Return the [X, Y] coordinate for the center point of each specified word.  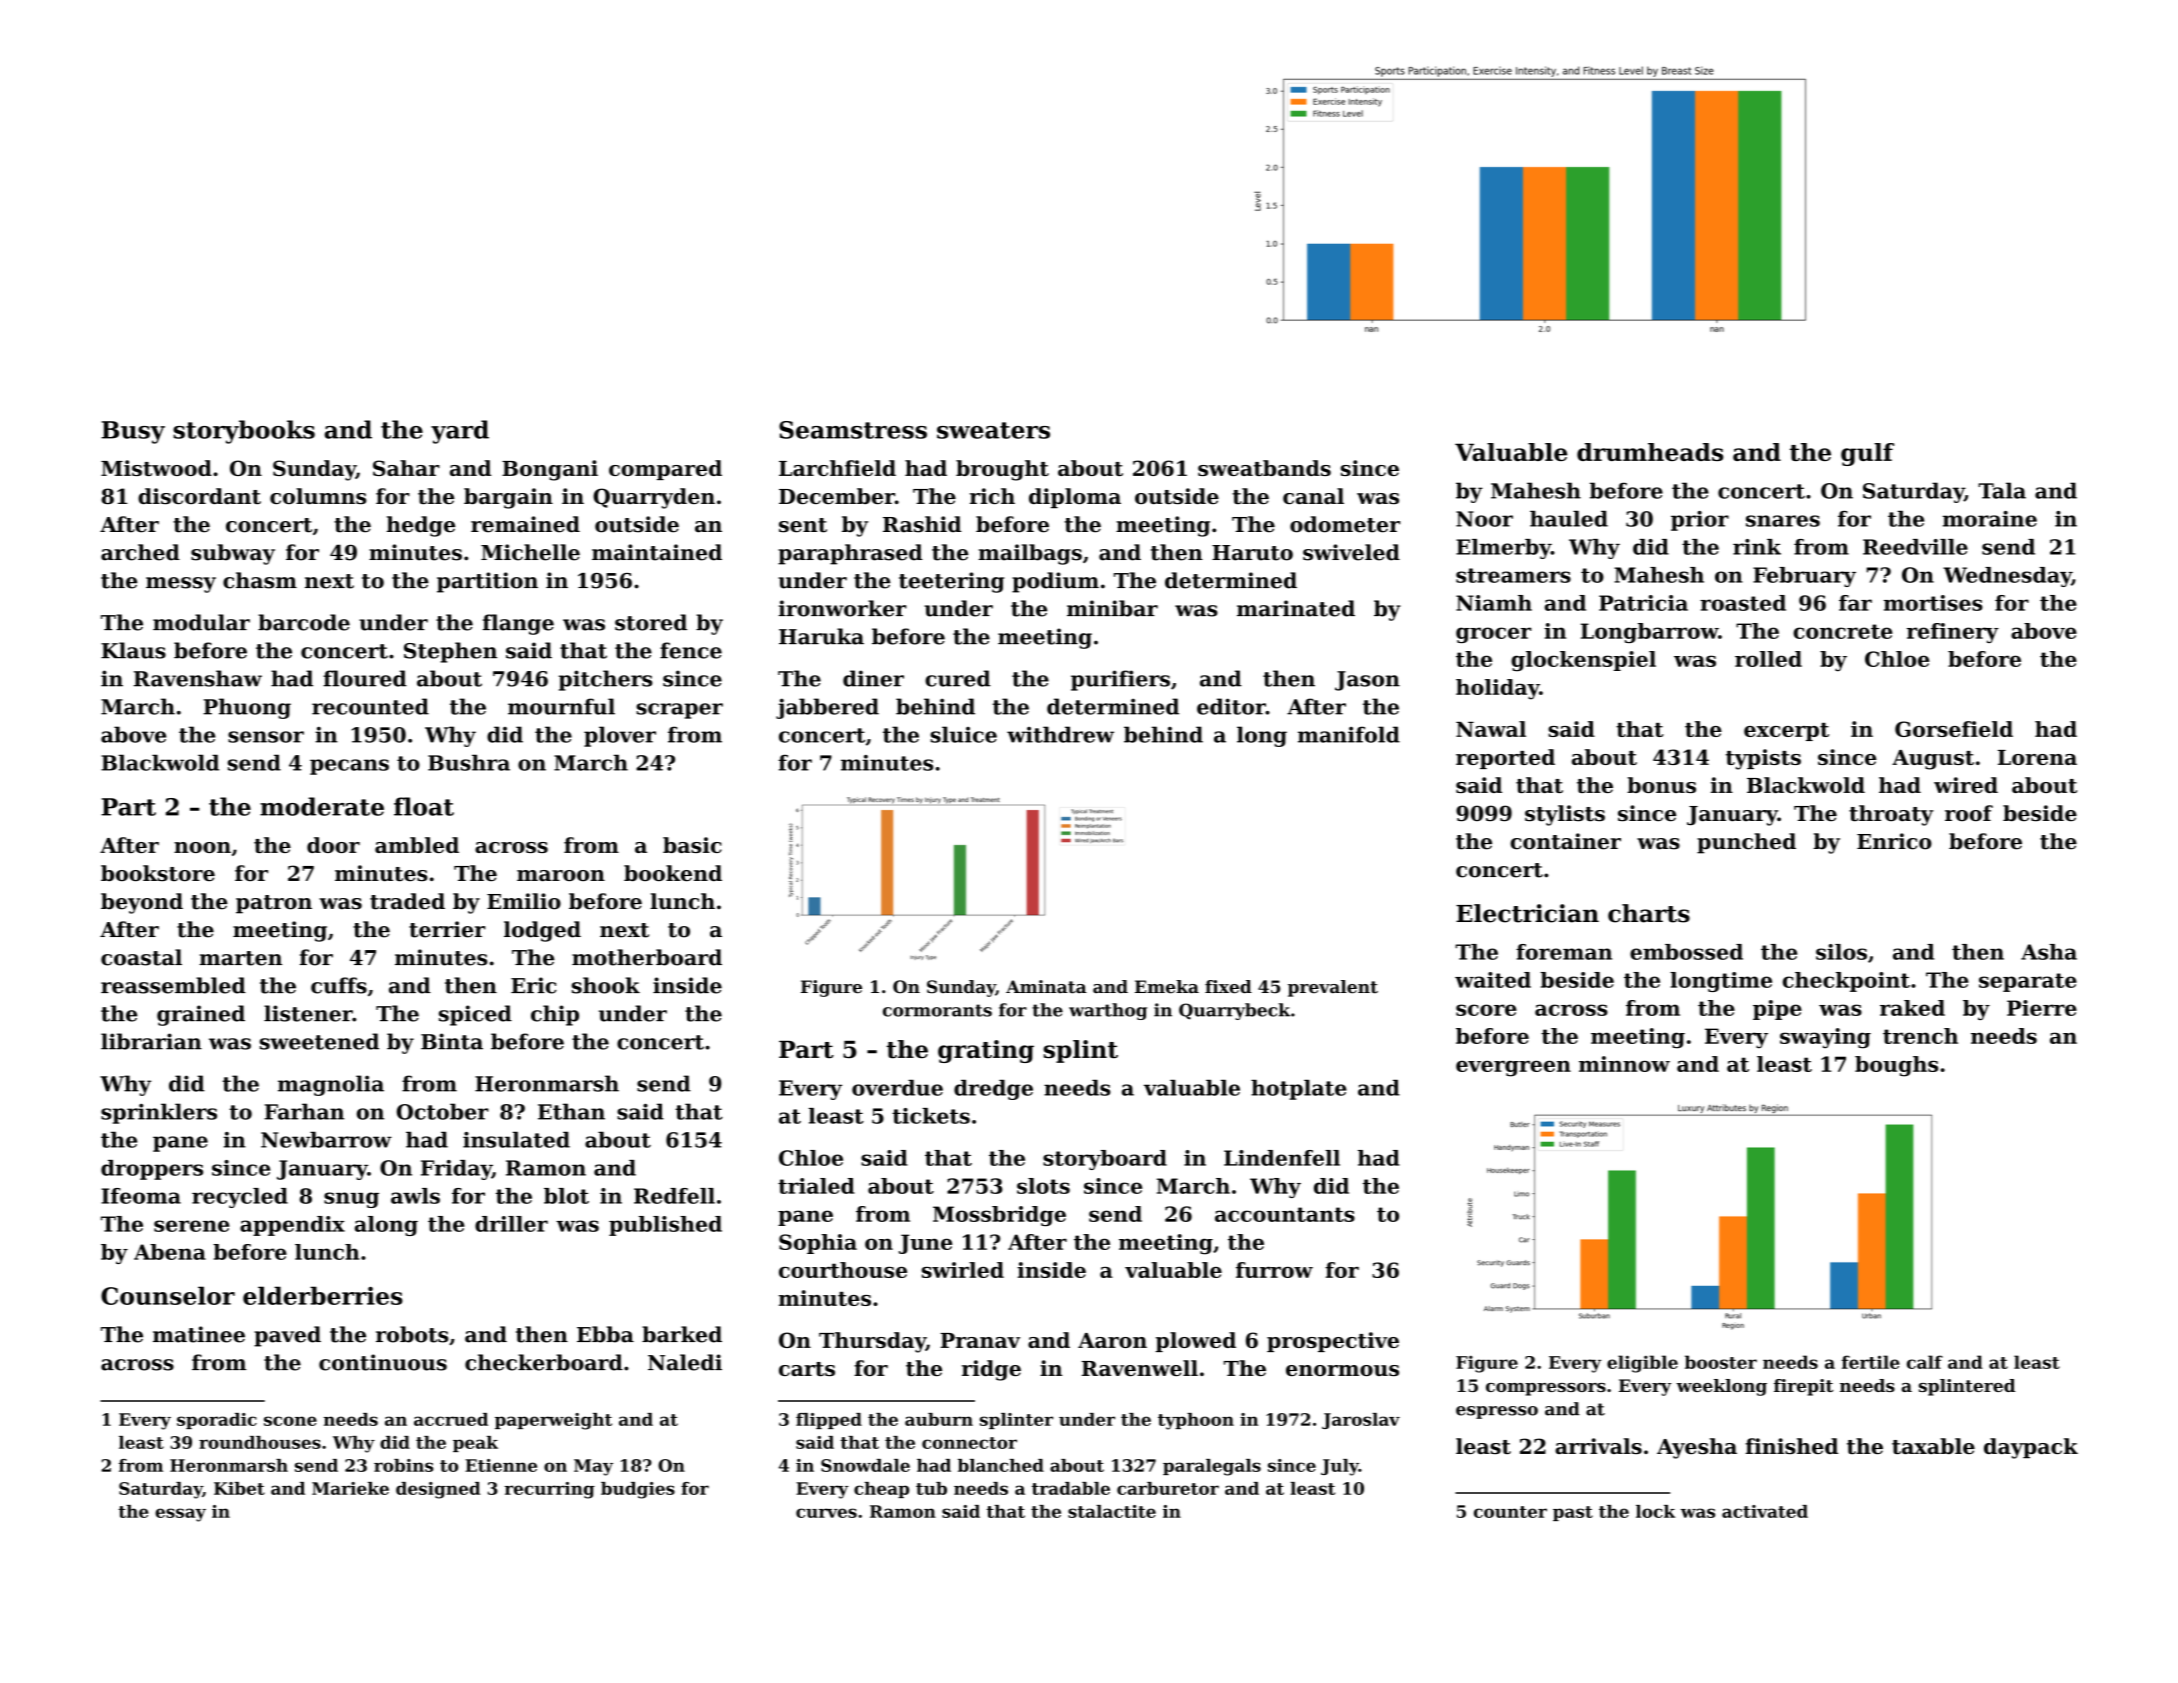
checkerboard [544, 1362]
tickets [931, 1116]
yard [460, 432]
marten [240, 958]
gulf [1867, 454]
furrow [1274, 1270]
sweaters [993, 430]
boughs [1896, 1066]
